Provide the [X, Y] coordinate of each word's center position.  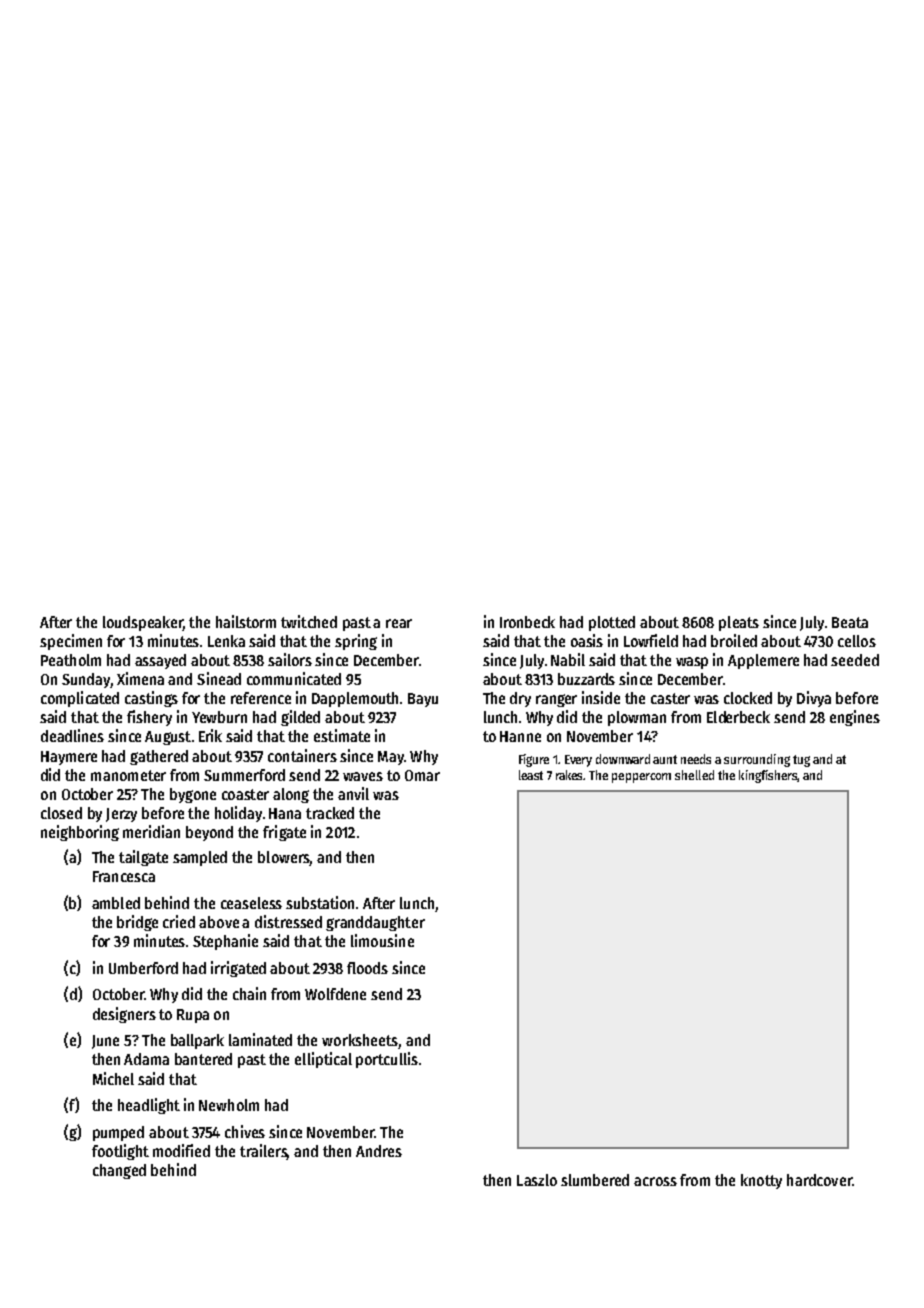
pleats [739, 623]
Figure [534, 760]
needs [696, 759]
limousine [382, 940]
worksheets [360, 1041]
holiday [238, 814]
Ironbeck [527, 622]
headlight [149, 1106]
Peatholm [71, 660]
